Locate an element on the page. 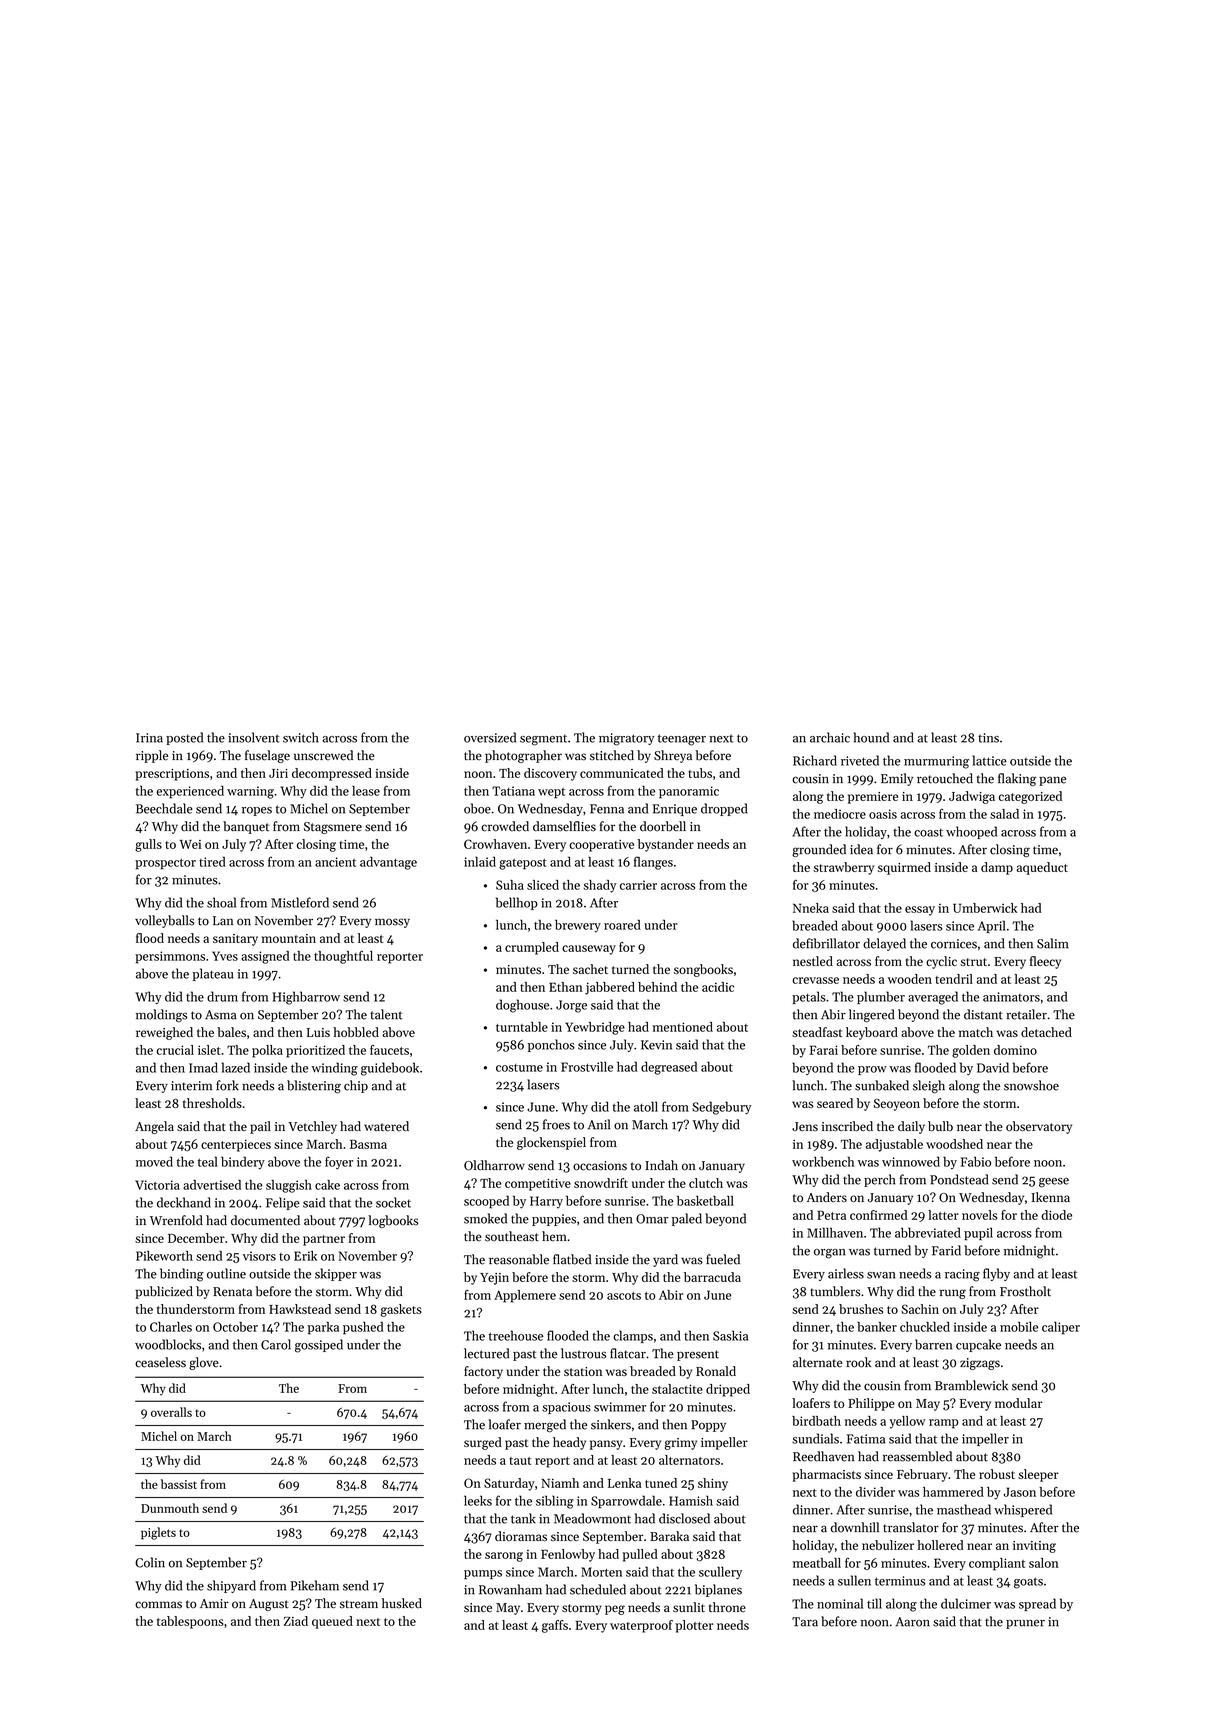 The width and height of the image is (1216, 1720). Umberwick is located at coordinates (985, 908).
